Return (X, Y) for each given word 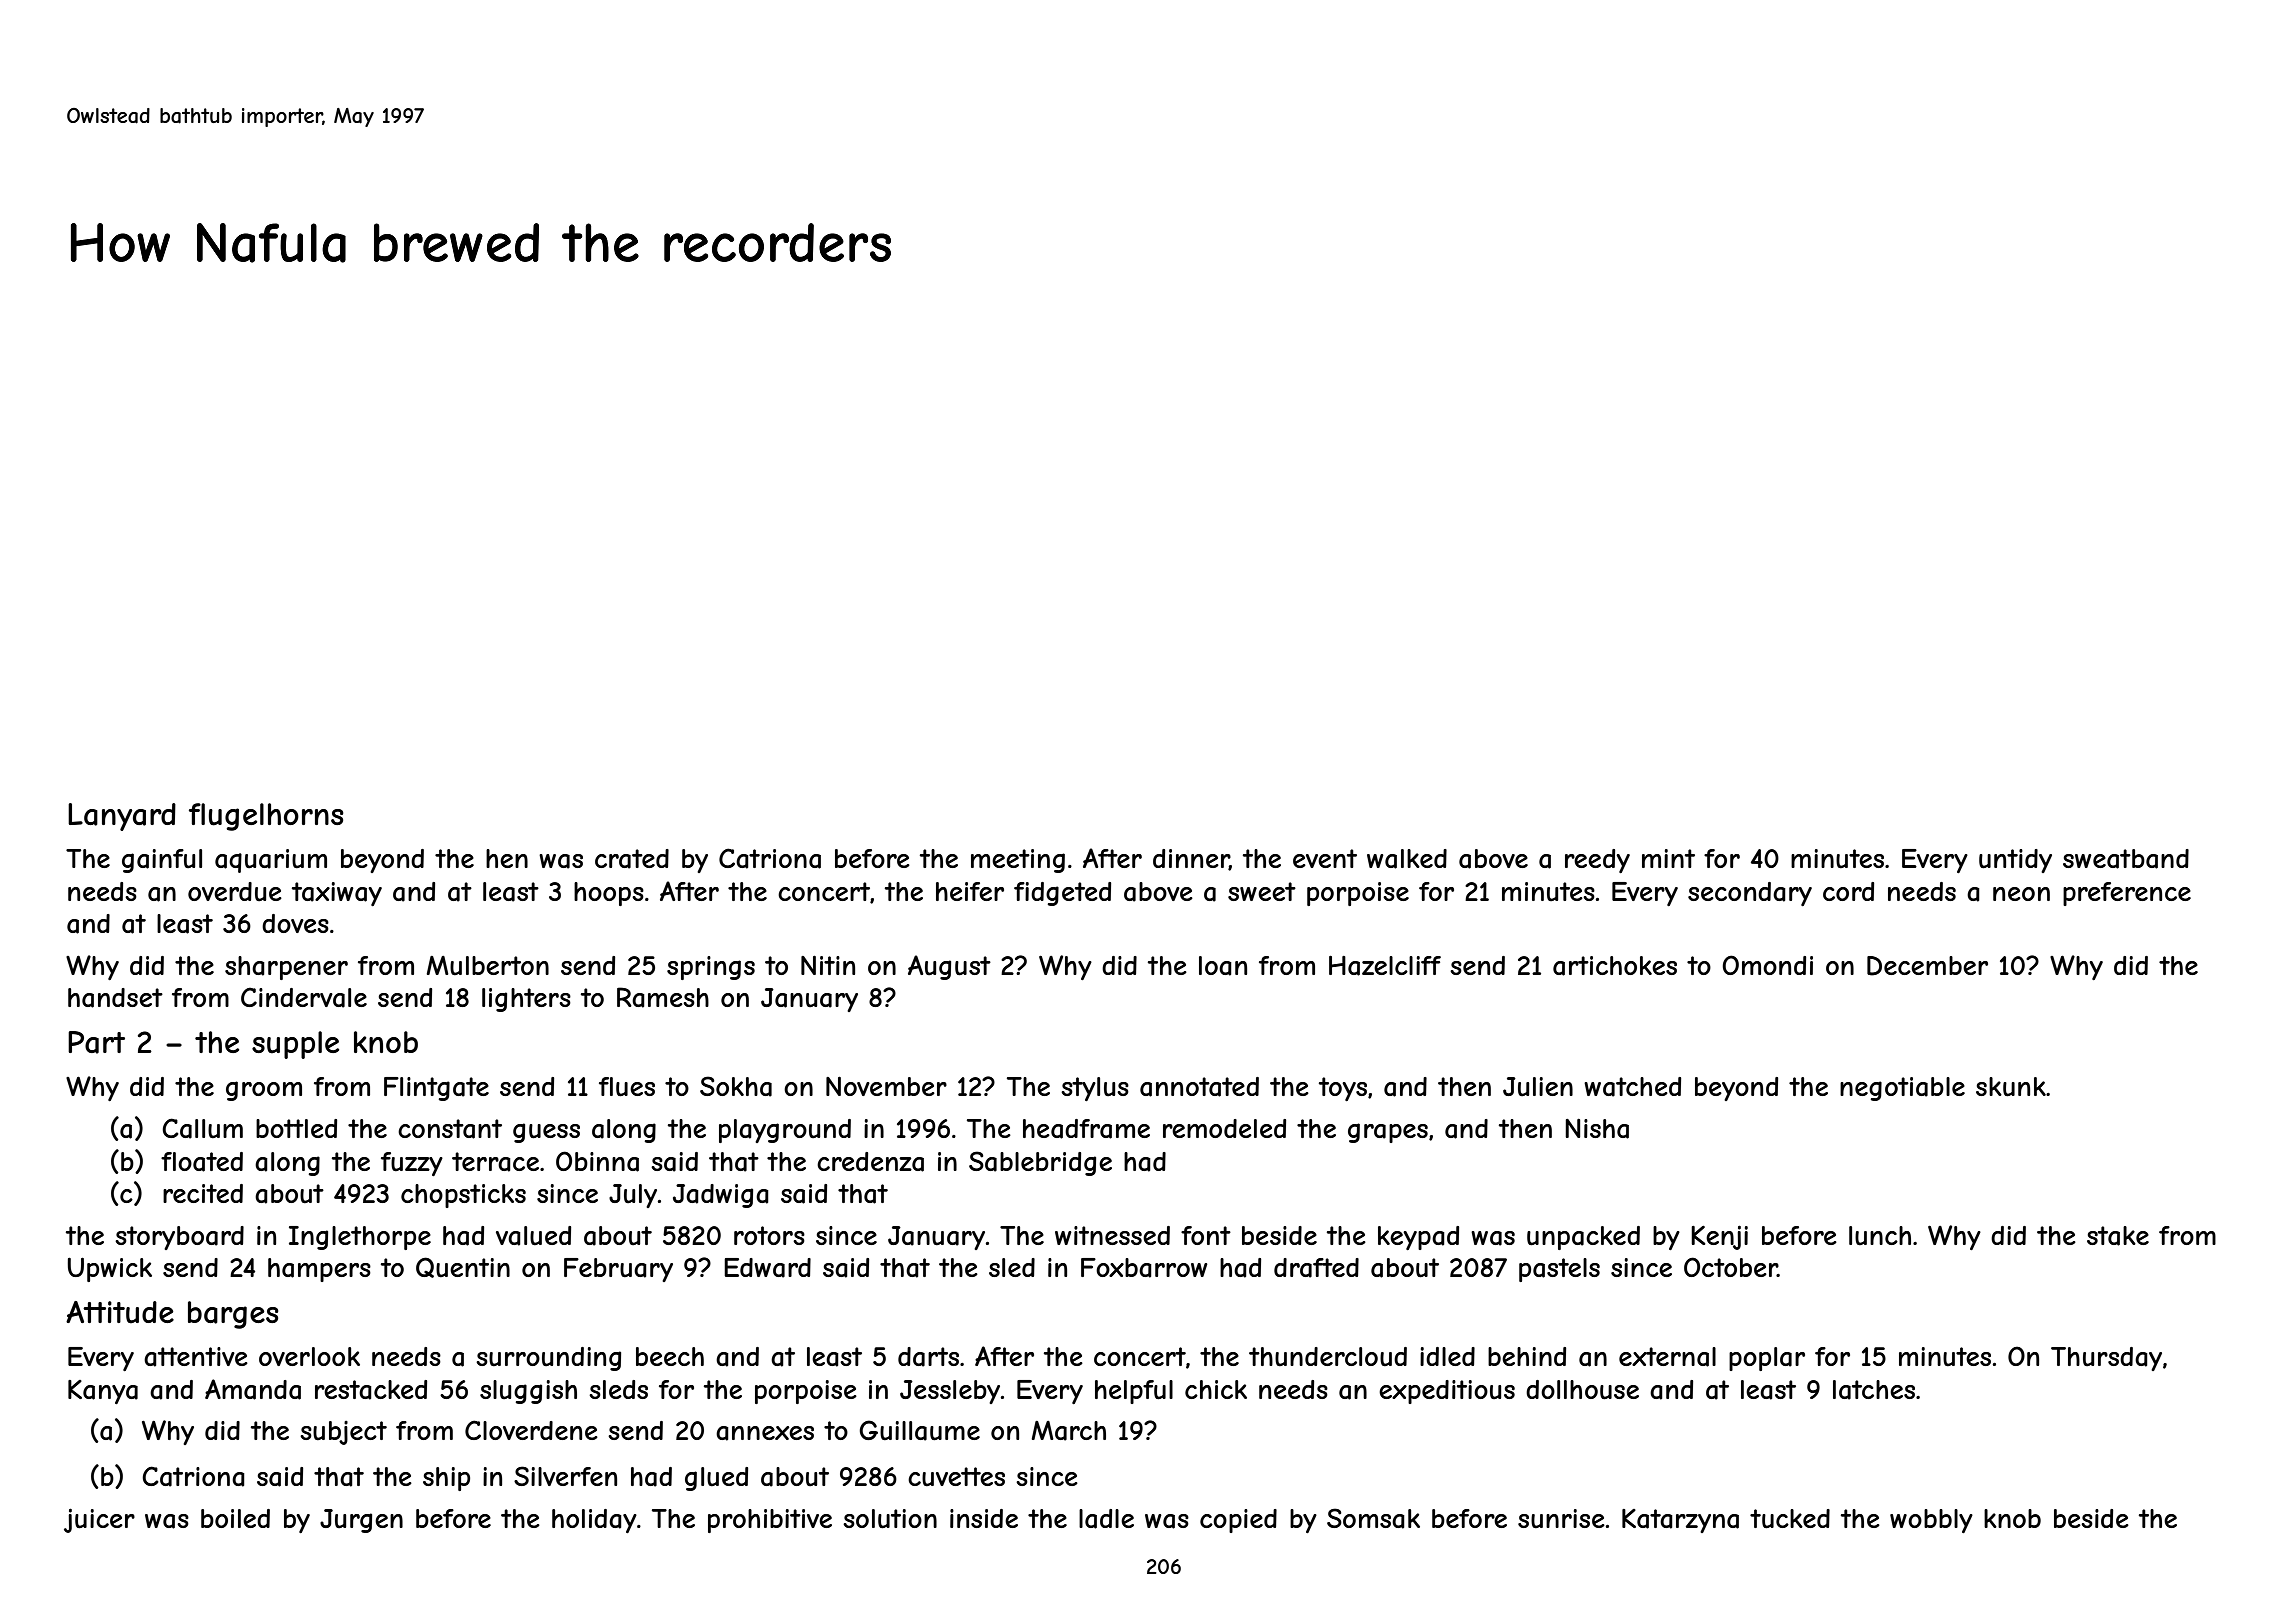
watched (1632, 1087)
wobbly (1931, 1521)
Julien (1538, 1087)
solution (890, 1519)
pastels (1559, 1270)
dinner (1191, 860)
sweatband (2126, 859)
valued (533, 1236)
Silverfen (565, 1476)
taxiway (337, 894)
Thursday (2106, 1359)
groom (264, 1091)
